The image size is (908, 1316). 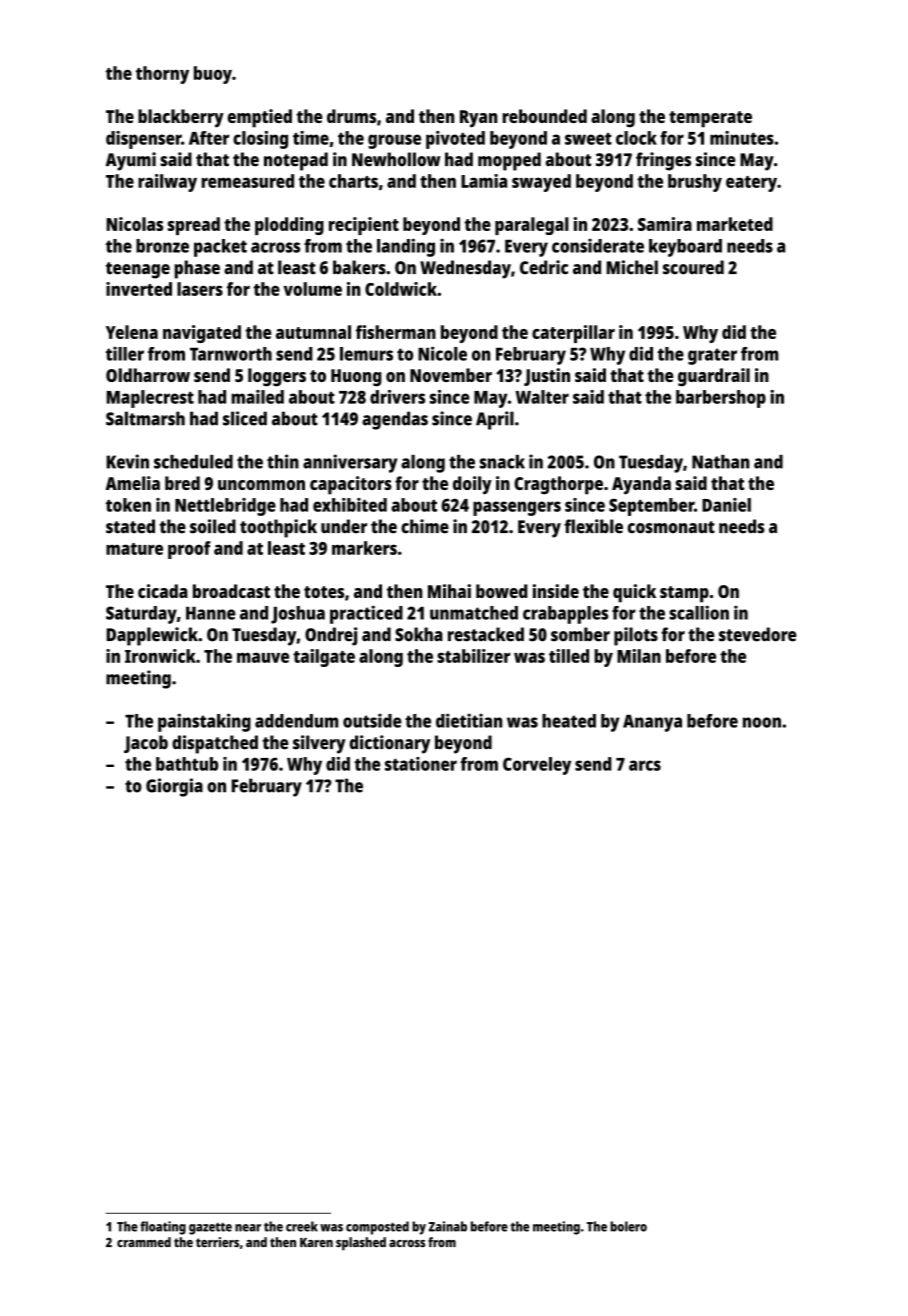 What do you see at coordinates (351, 116) in the screenshot?
I see `drums` at bounding box center [351, 116].
